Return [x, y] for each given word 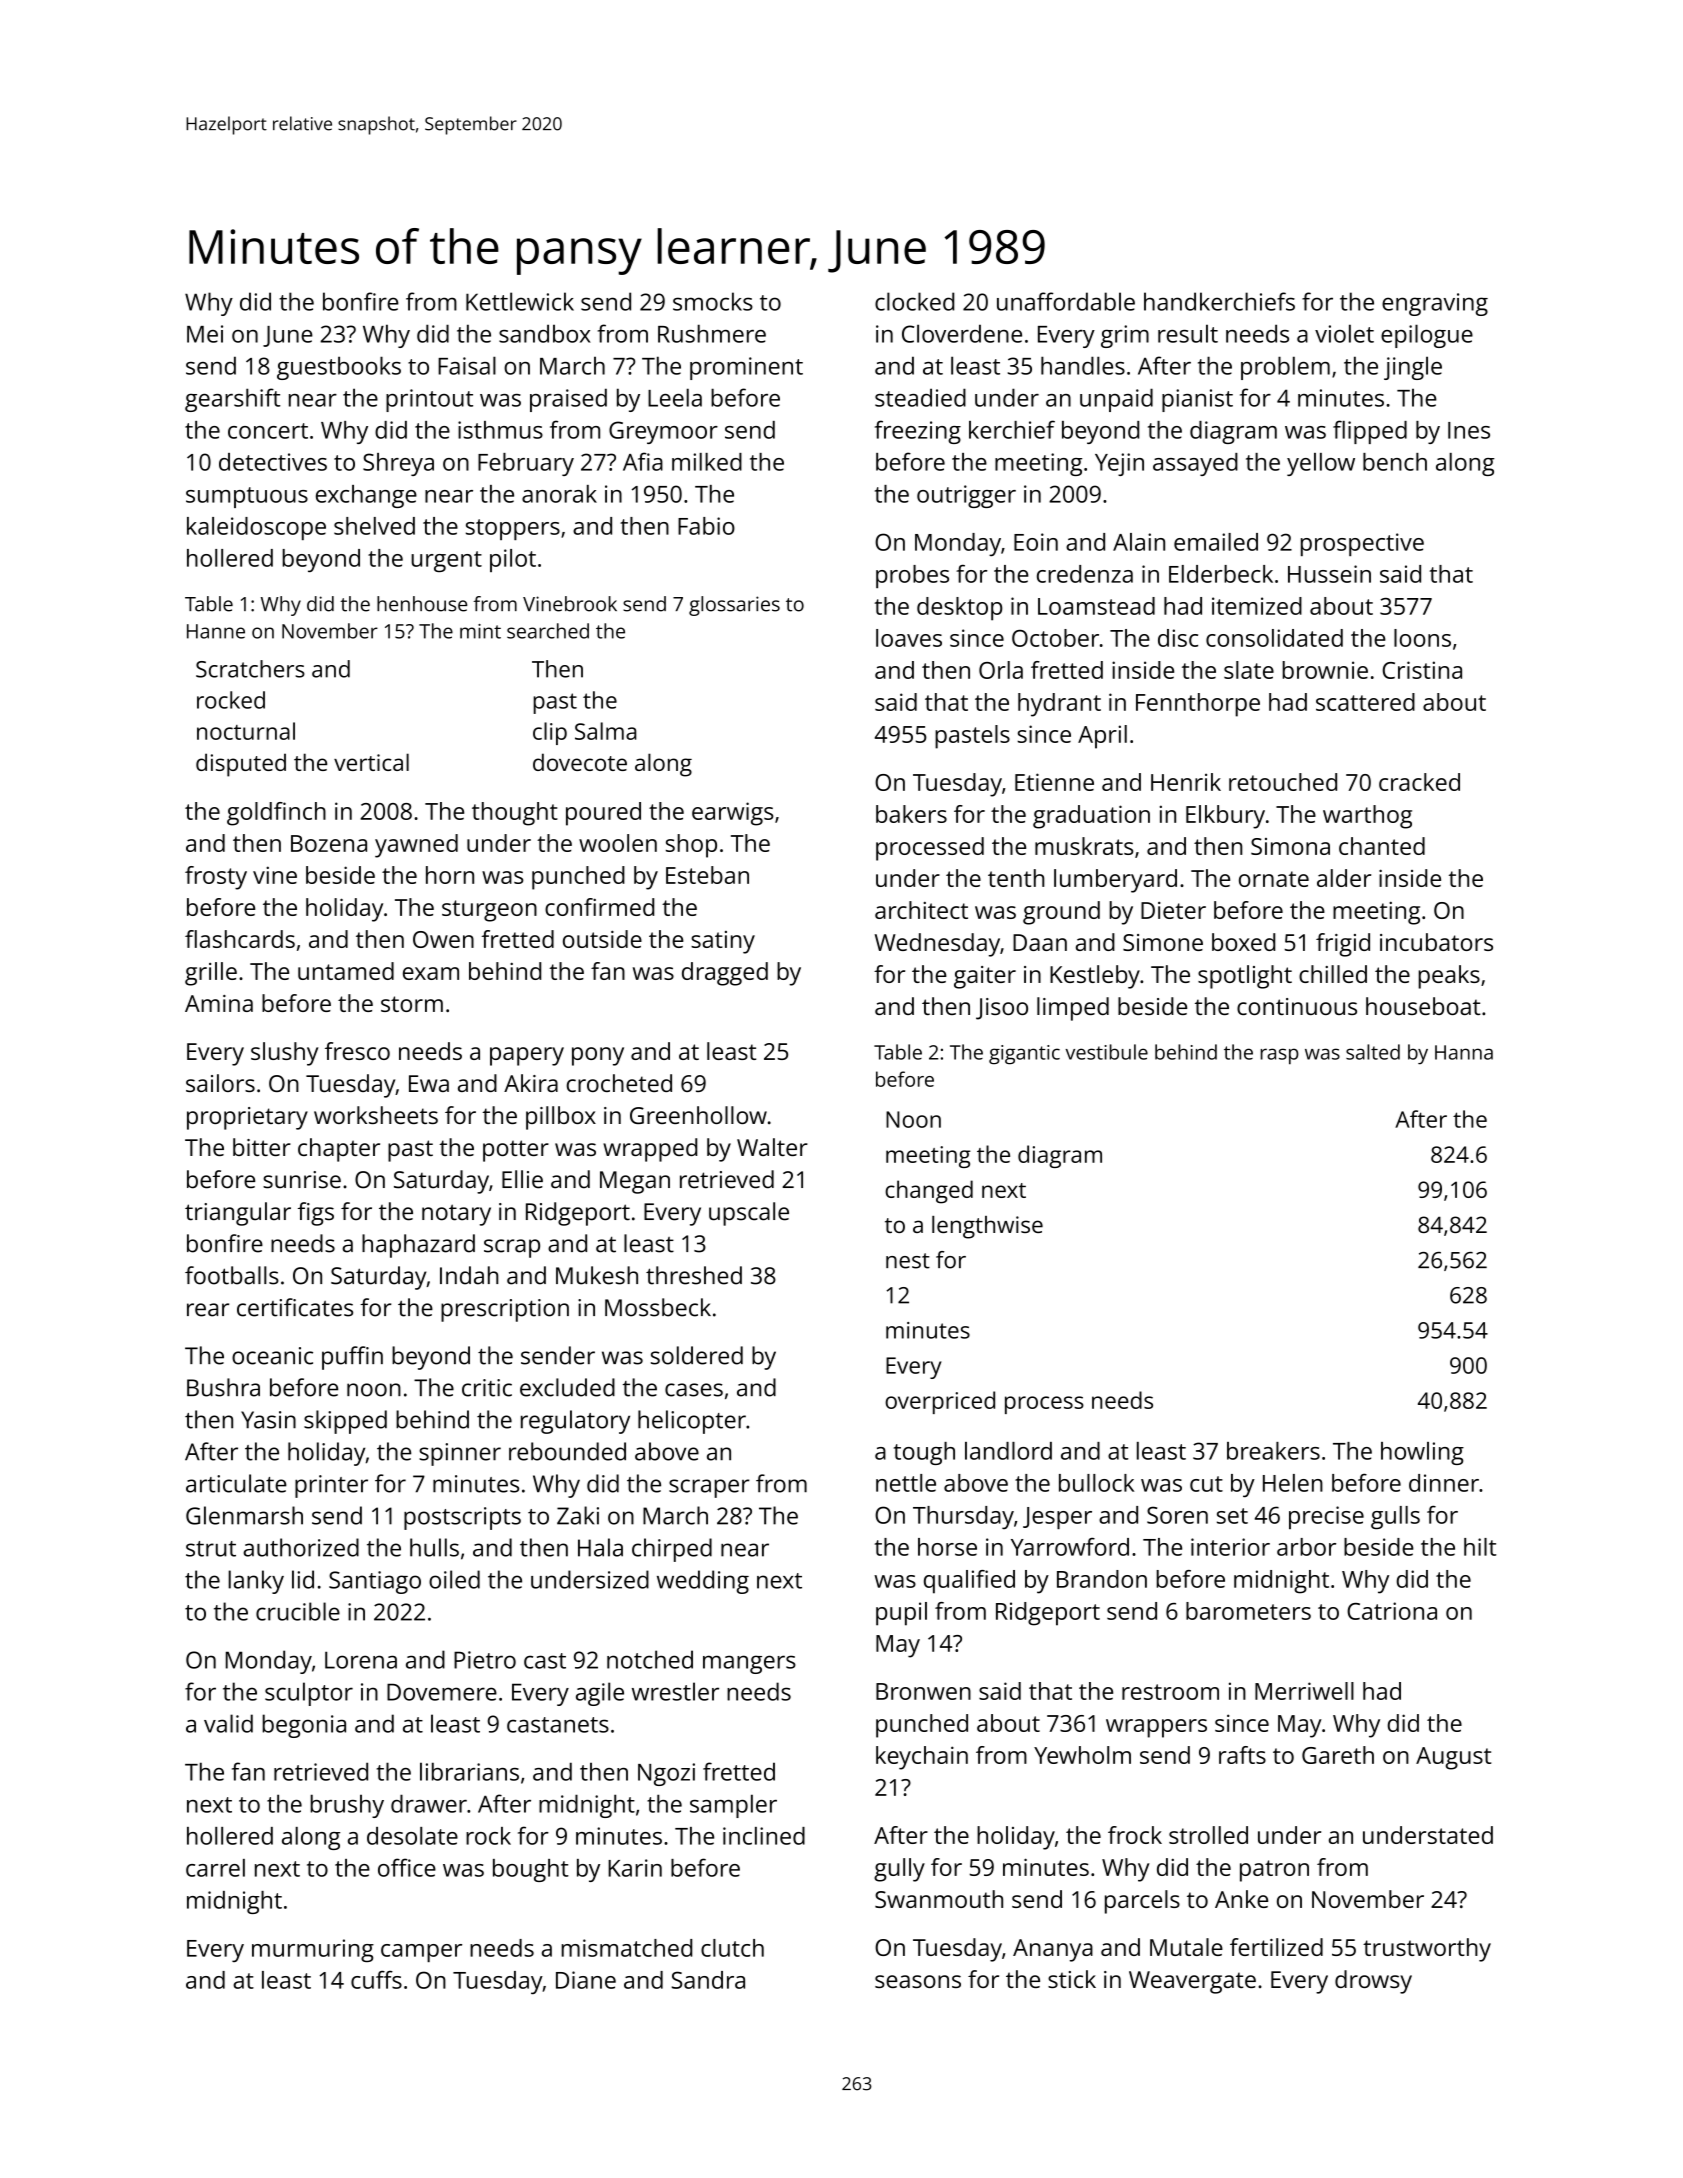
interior [1230, 1547]
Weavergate [1192, 1982]
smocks [713, 301]
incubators [1436, 942]
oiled [454, 1579]
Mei [205, 334]
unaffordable [1066, 301]
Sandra [708, 1980]
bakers [911, 814]
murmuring [313, 1950]
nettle [906, 1483]
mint [480, 631]
